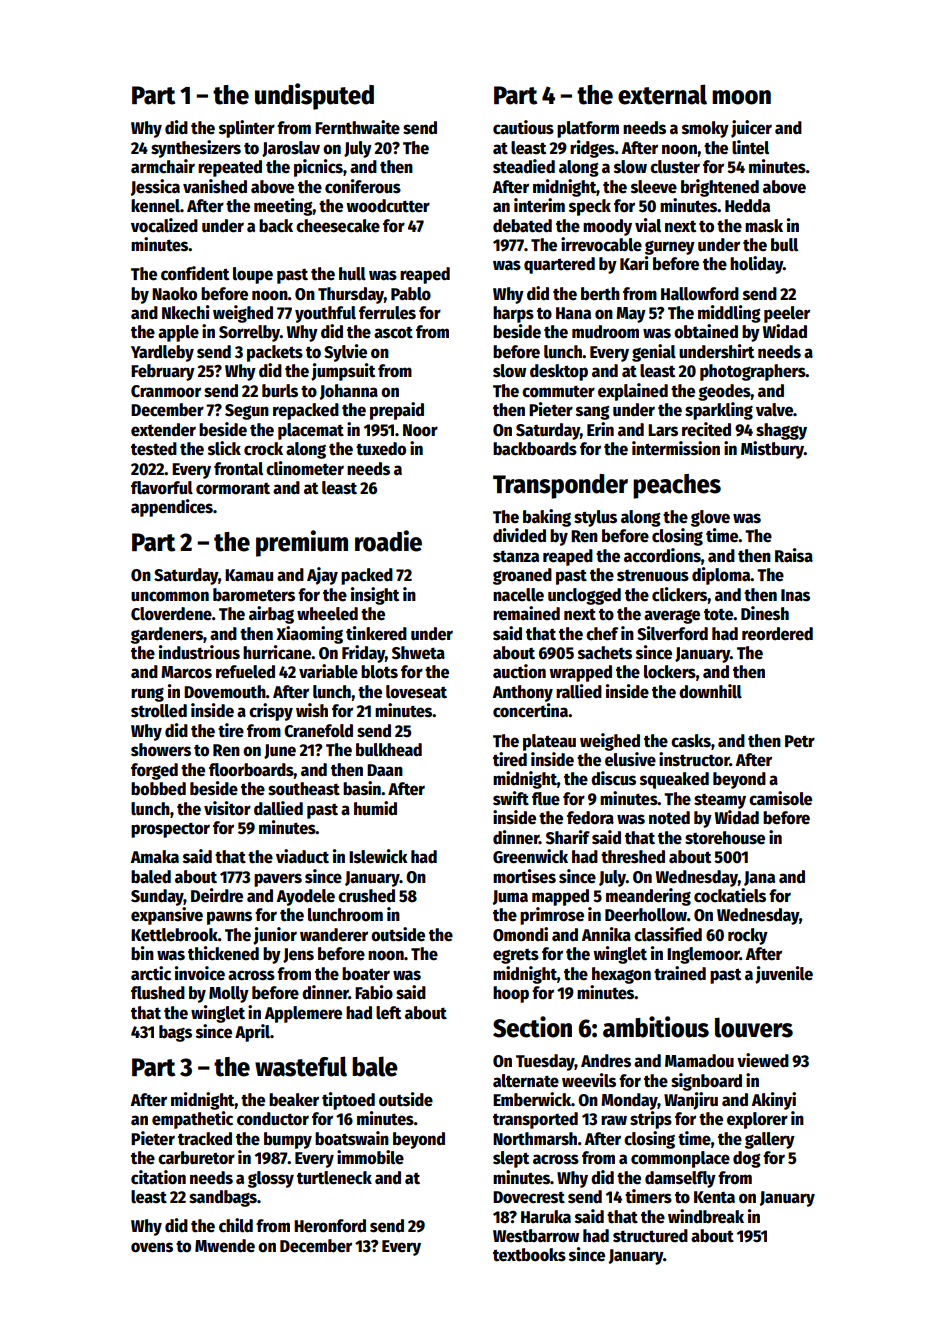 The height and width of the page is (1343, 946). What do you see at coordinates (780, 798) in the page?
I see `camisole` at bounding box center [780, 798].
